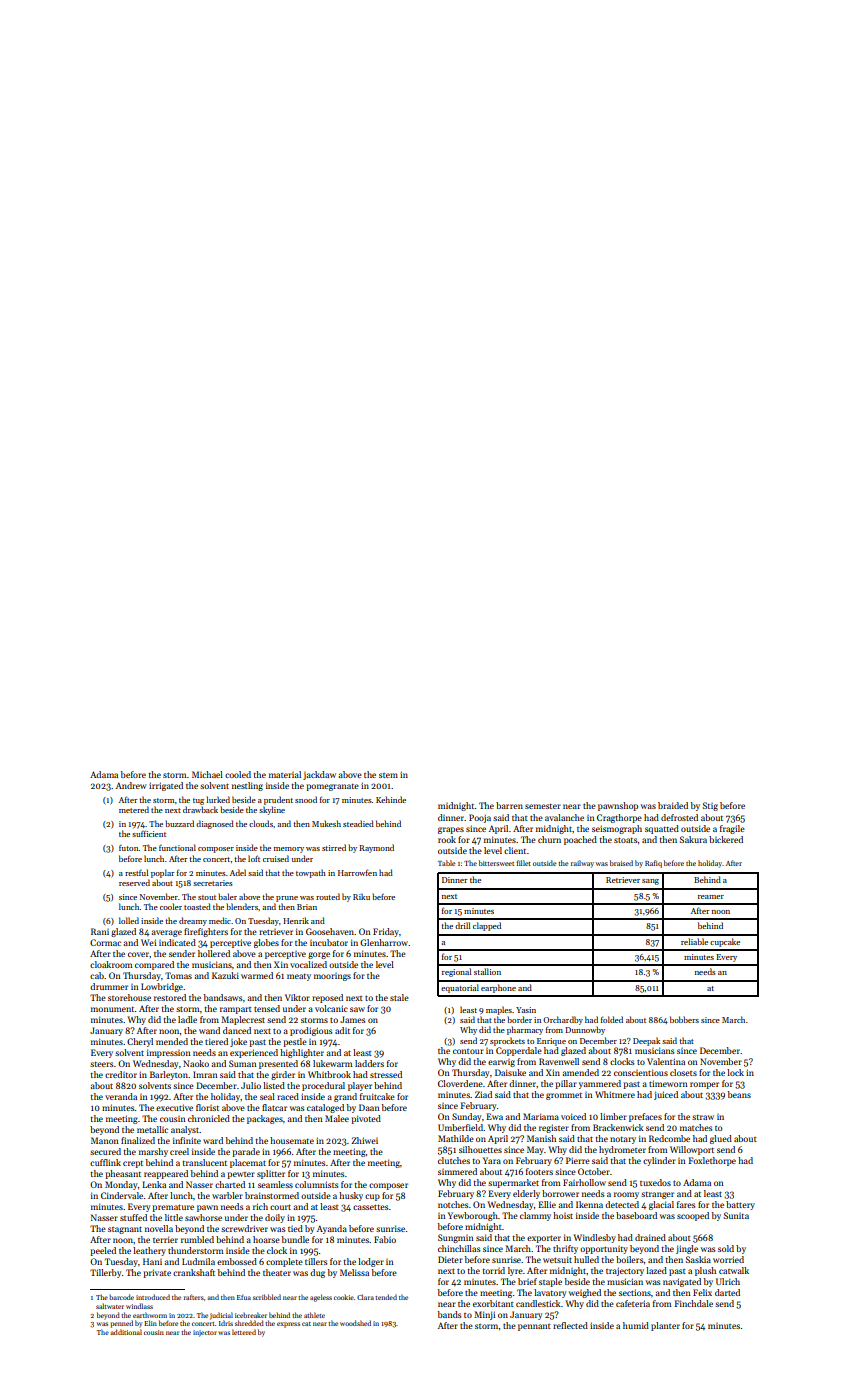 The image size is (849, 1400). What do you see at coordinates (319, 775) in the screenshot?
I see `jackdaw` at bounding box center [319, 775].
